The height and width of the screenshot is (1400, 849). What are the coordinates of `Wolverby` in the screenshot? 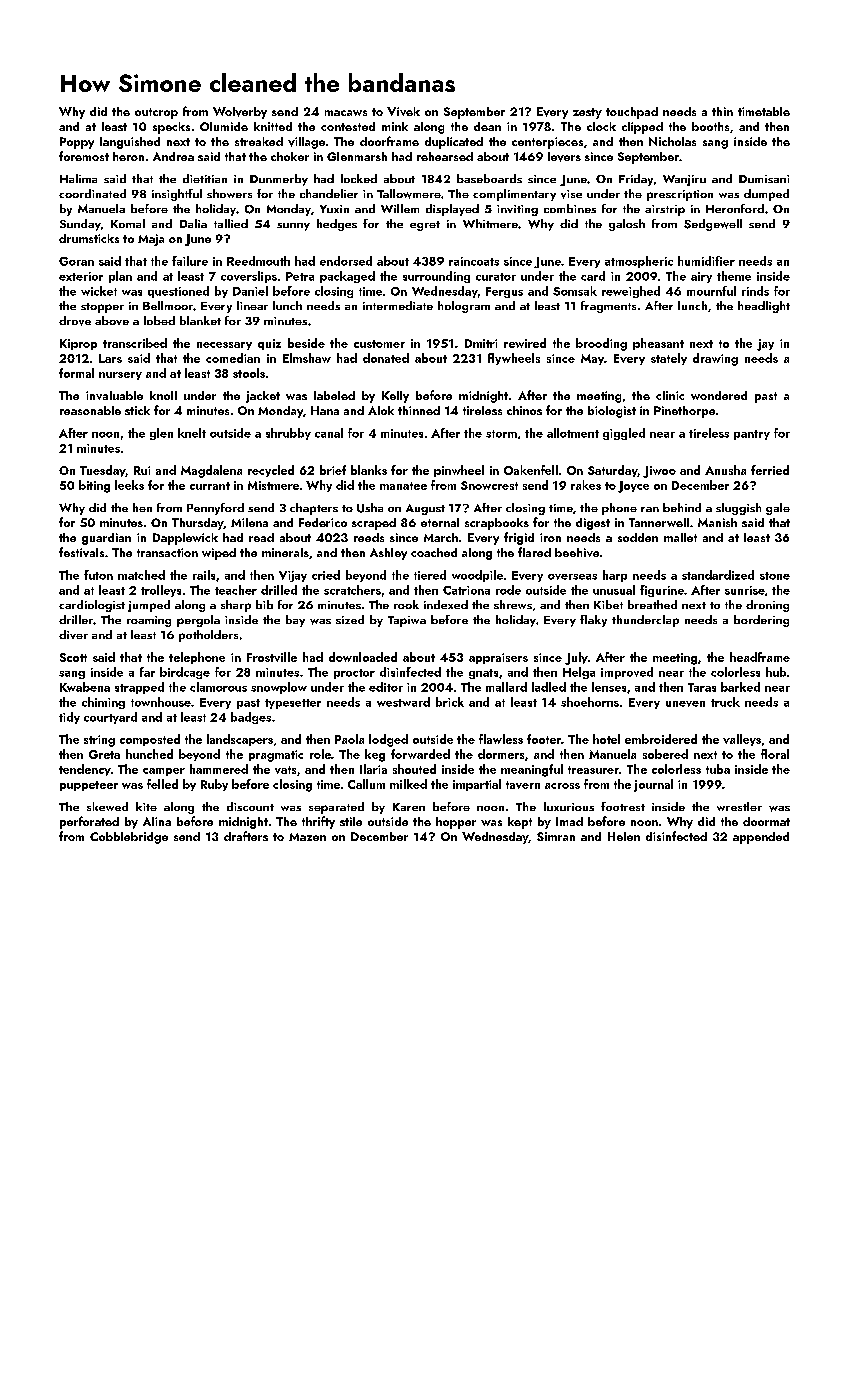 It's located at (240, 113).
